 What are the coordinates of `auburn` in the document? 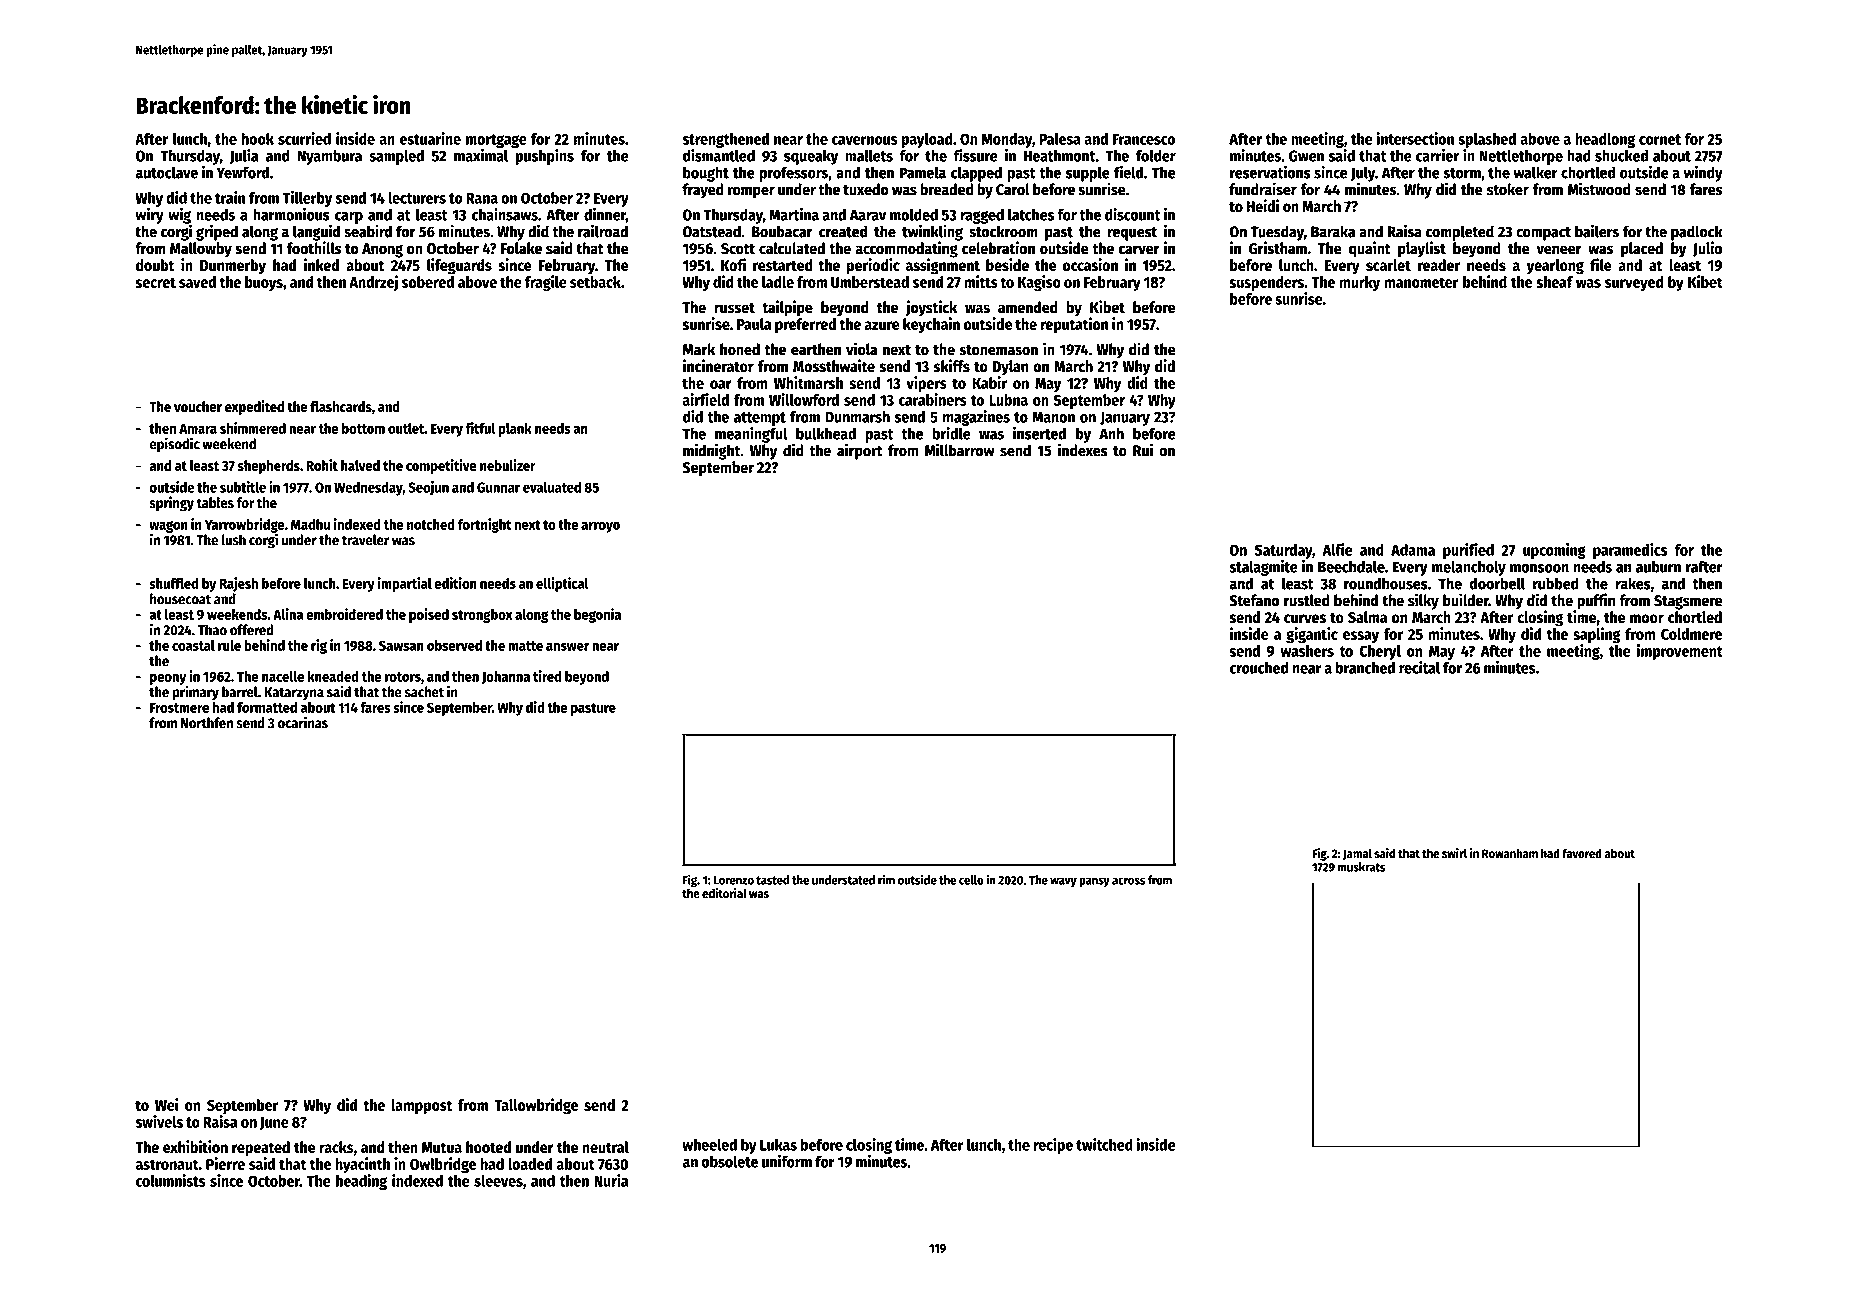 It's located at (1658, 567).
